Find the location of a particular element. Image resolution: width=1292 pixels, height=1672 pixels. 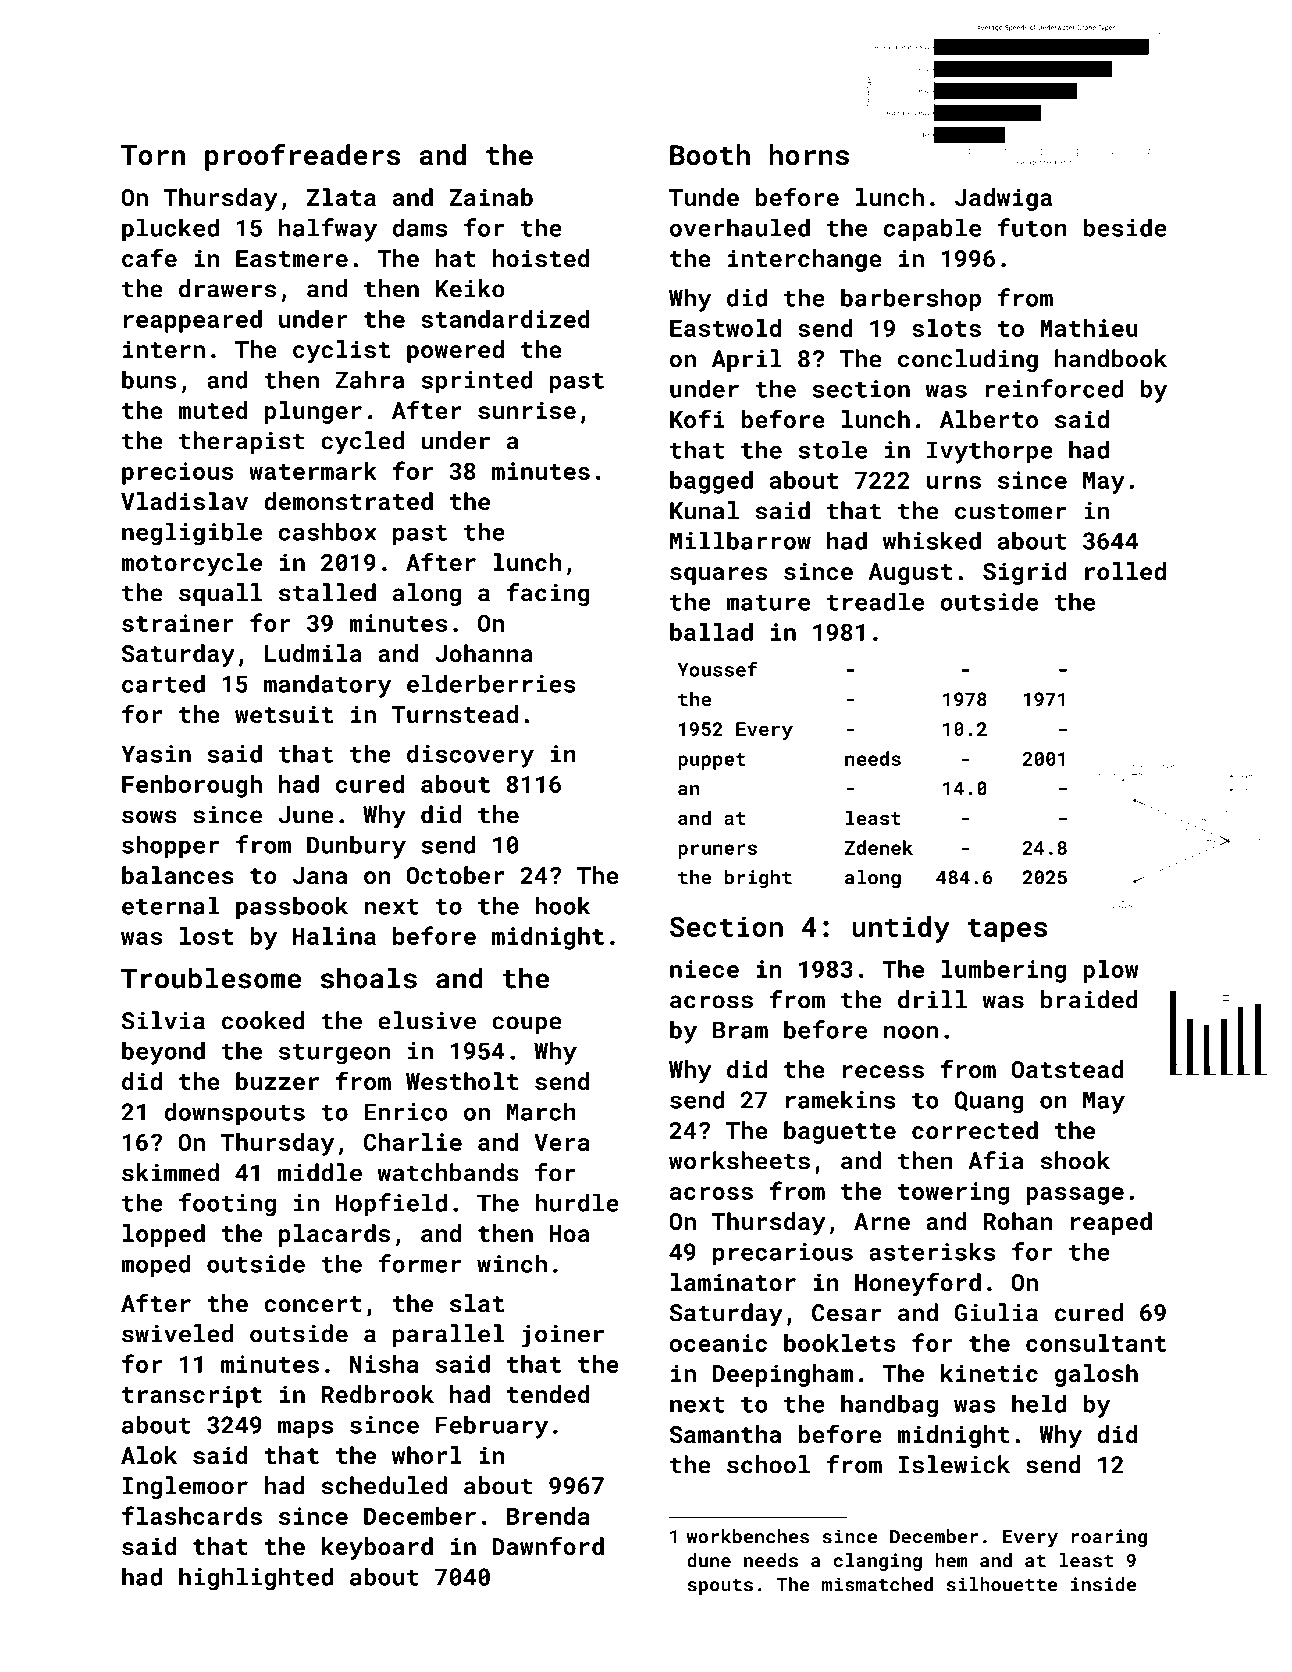

rolled is located at coordinates (1125, 571).
